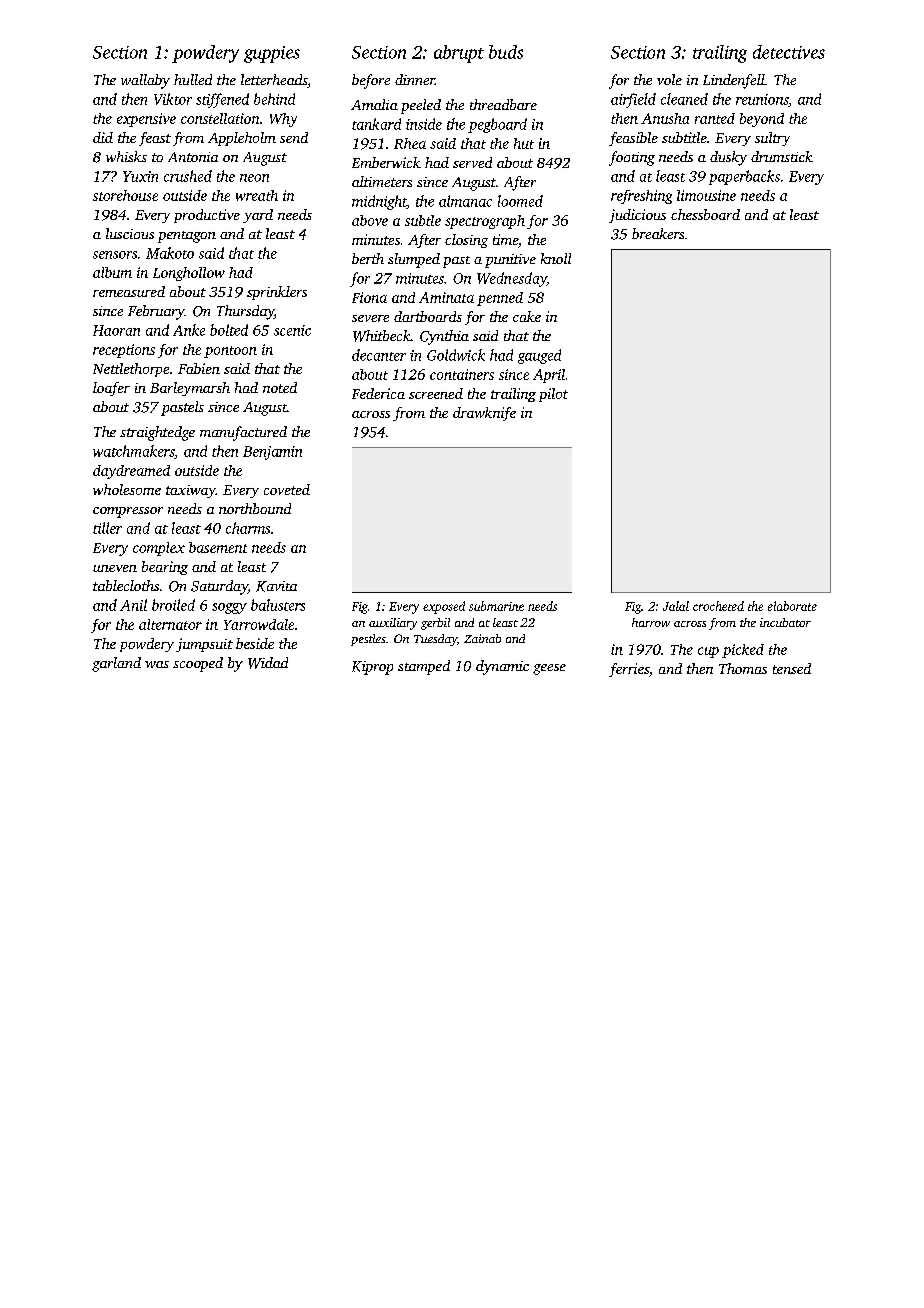  I want to click on Barleymarsh, so click(190, 389).
